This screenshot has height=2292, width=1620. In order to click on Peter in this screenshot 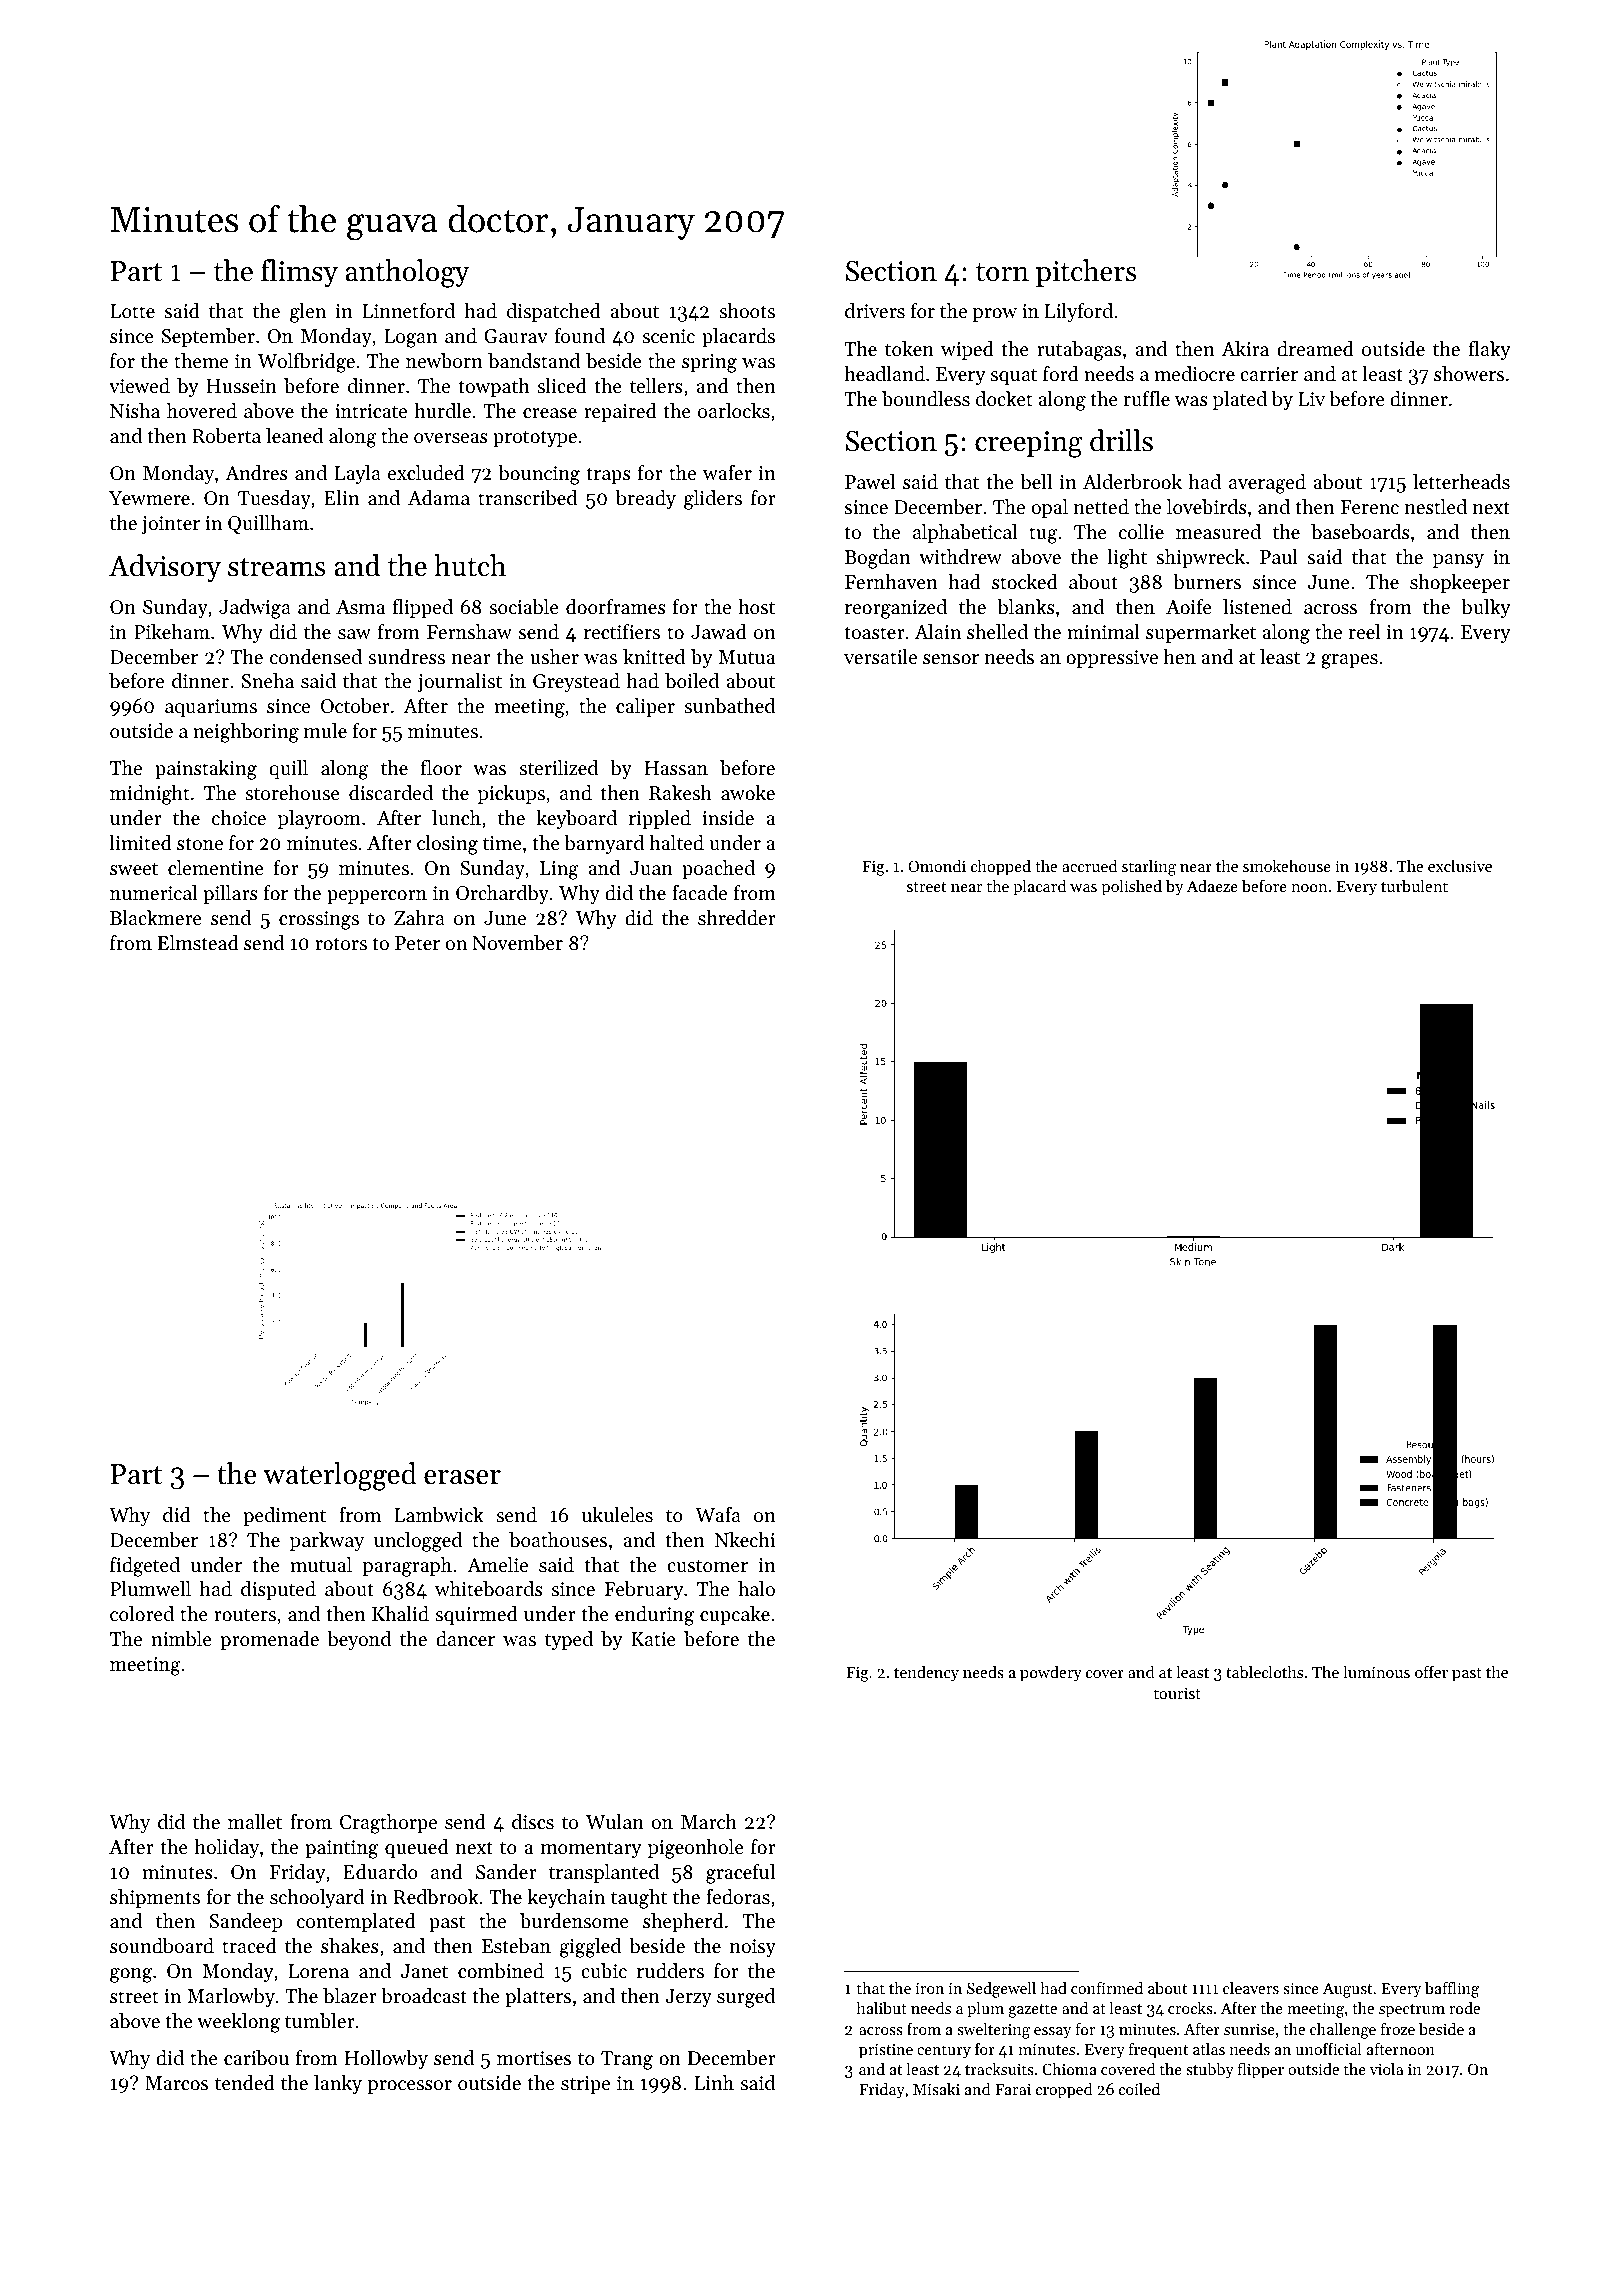, I will do `click(417, 943)`.
